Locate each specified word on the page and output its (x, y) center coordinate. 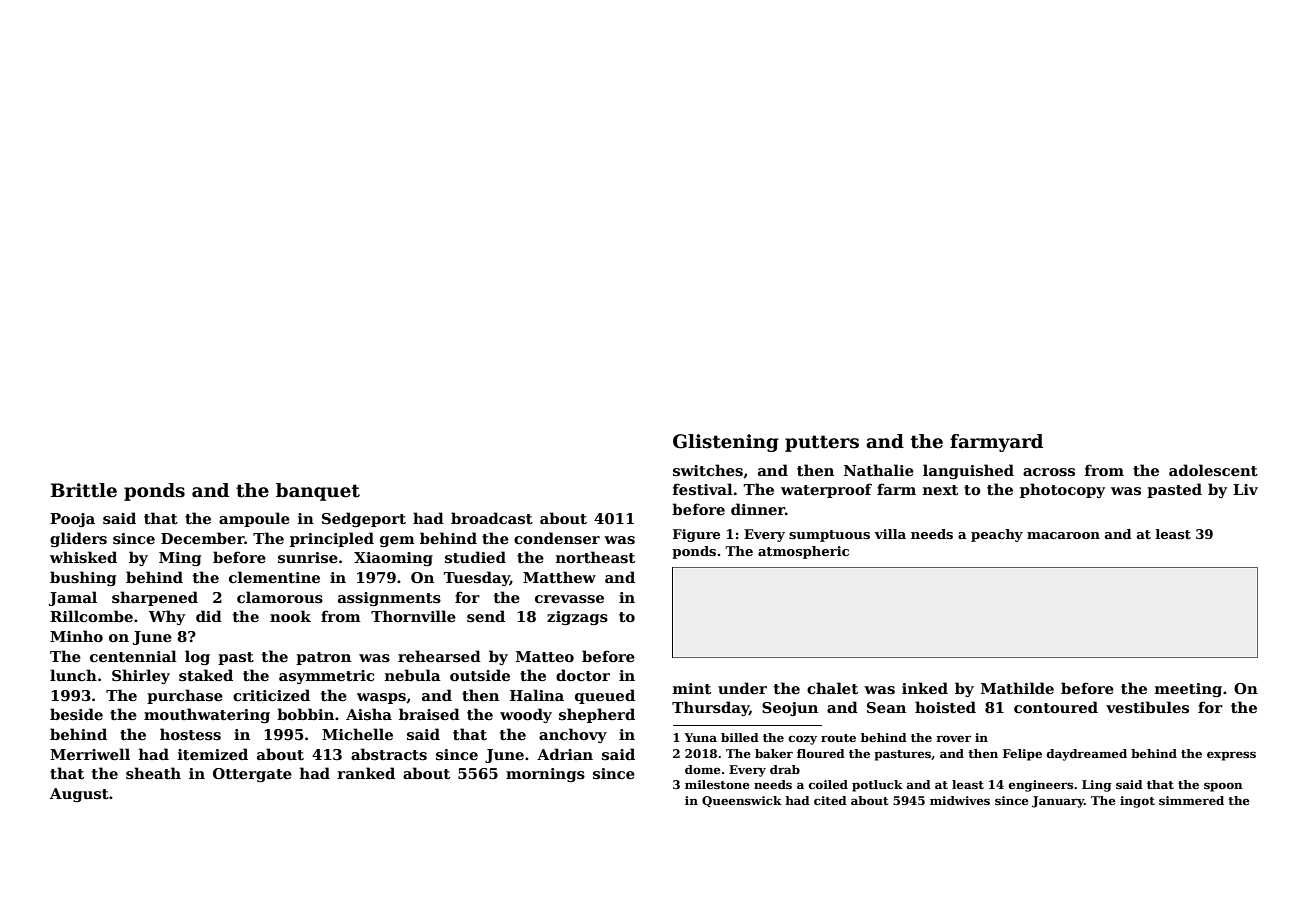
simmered (1191, 800)
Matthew (559, 577)
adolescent (1213, 470)
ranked (366, 773)
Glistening (726, 443)
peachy (997, 535)
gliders (78, 539)
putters (822, 443)
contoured (1056, 707)
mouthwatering (207, 715)
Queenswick (742, 801)
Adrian (565, 754)
